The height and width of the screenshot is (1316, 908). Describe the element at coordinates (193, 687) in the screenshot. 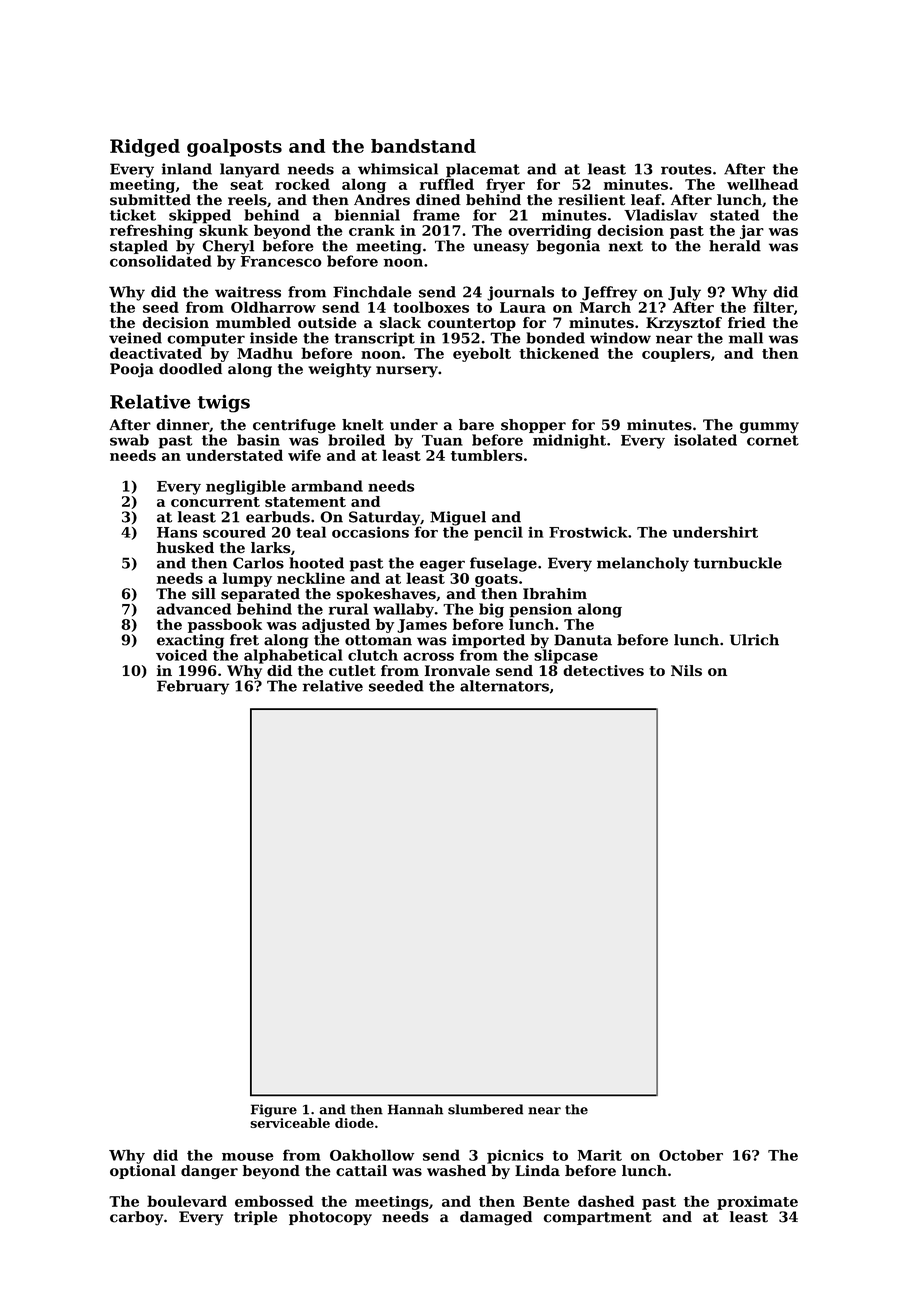

I see `February` at that location.
